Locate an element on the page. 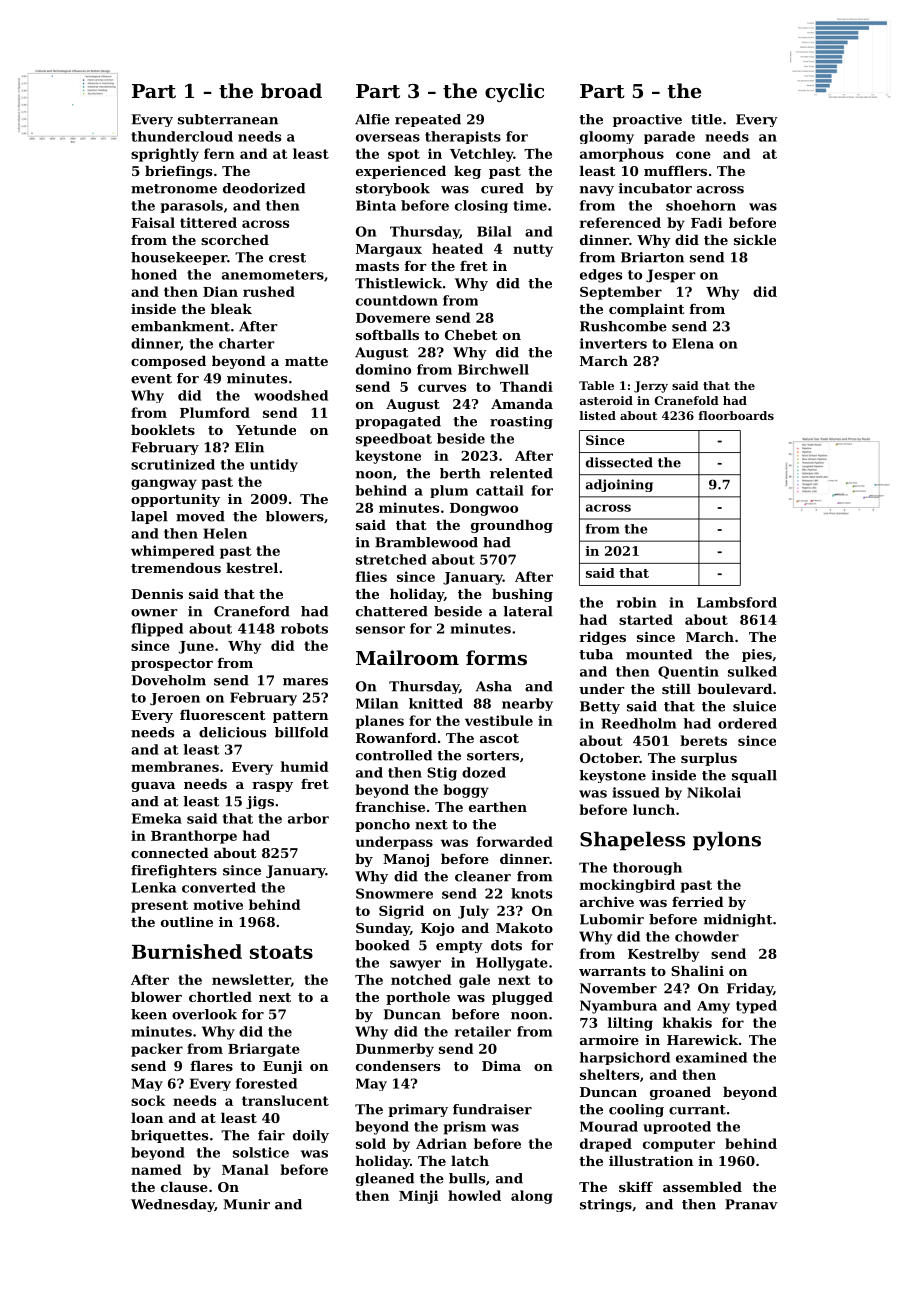  deodorized is located at coordinates (264, 188).
